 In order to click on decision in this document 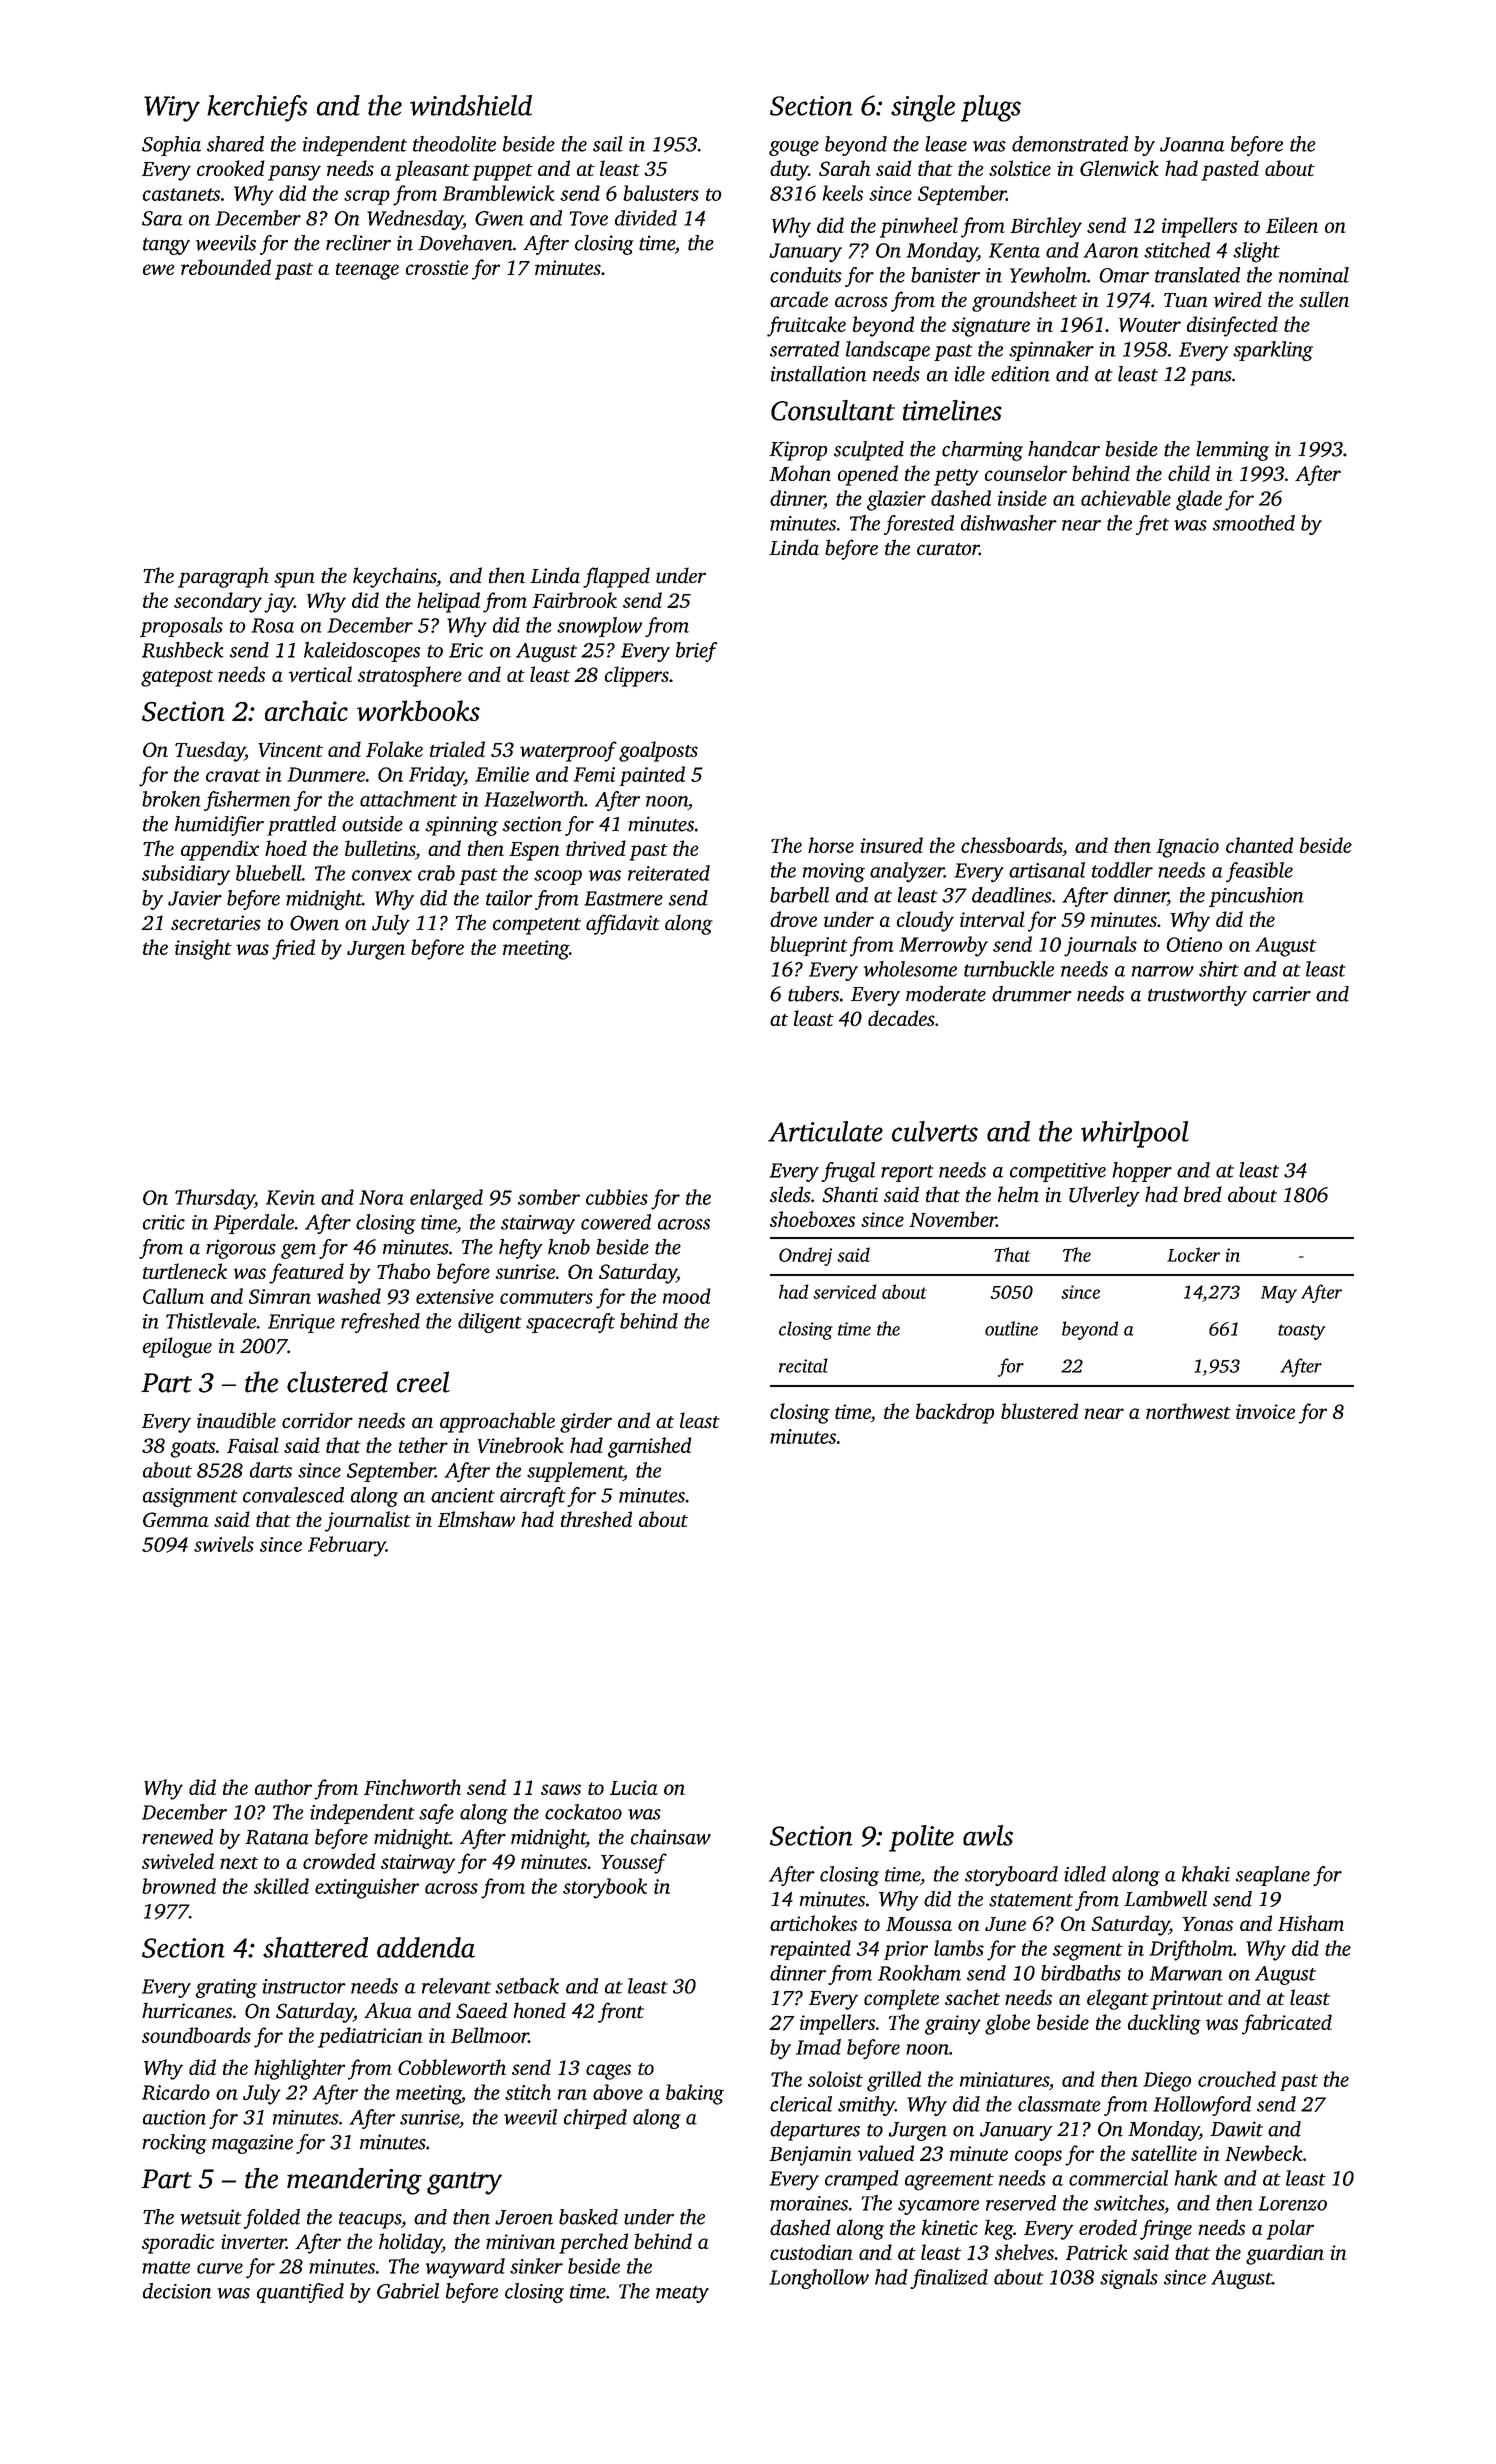, I will do `click(177, 2291)`.
